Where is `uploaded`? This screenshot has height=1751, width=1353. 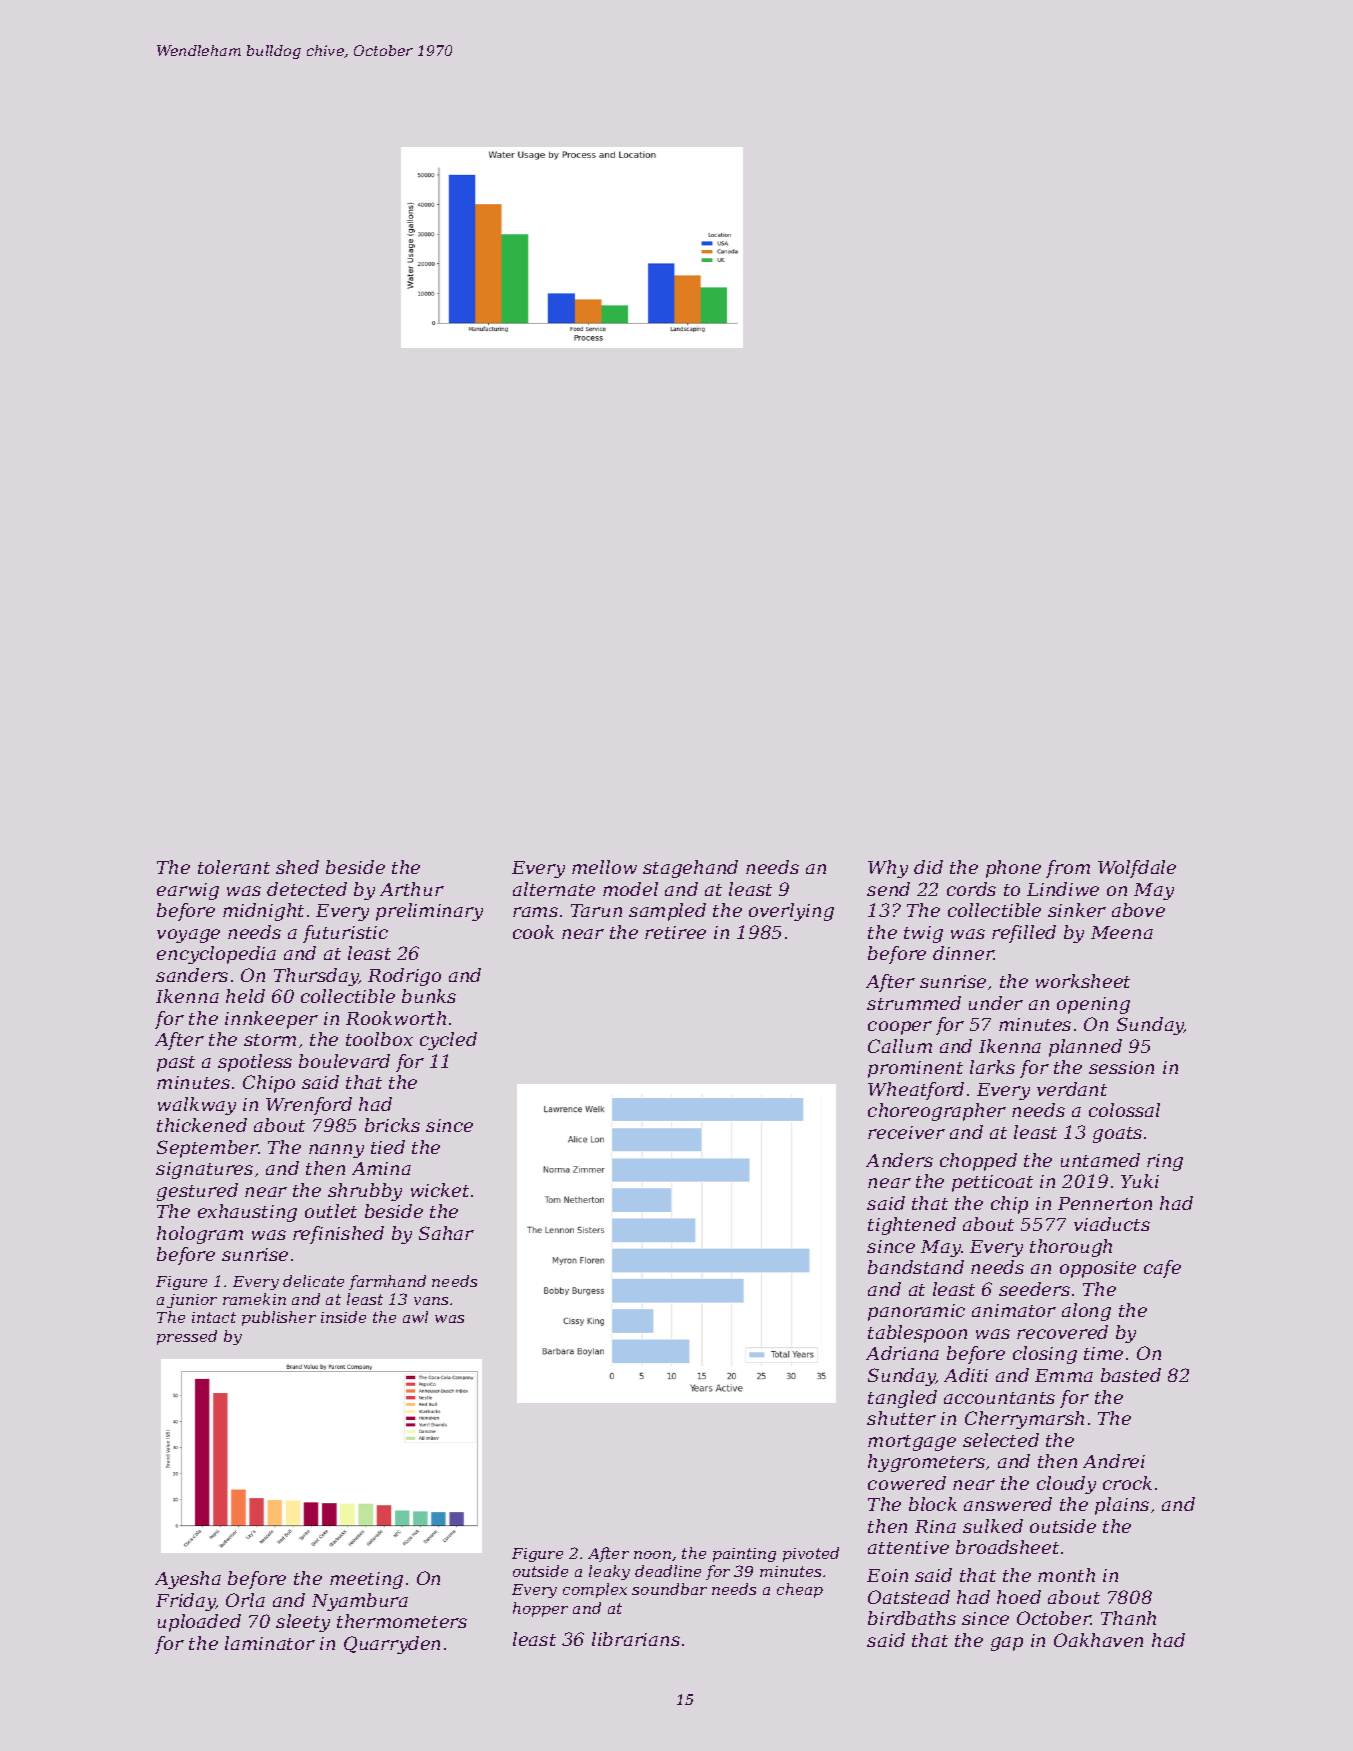 uploaded is located at coordinates (199, 1623).
